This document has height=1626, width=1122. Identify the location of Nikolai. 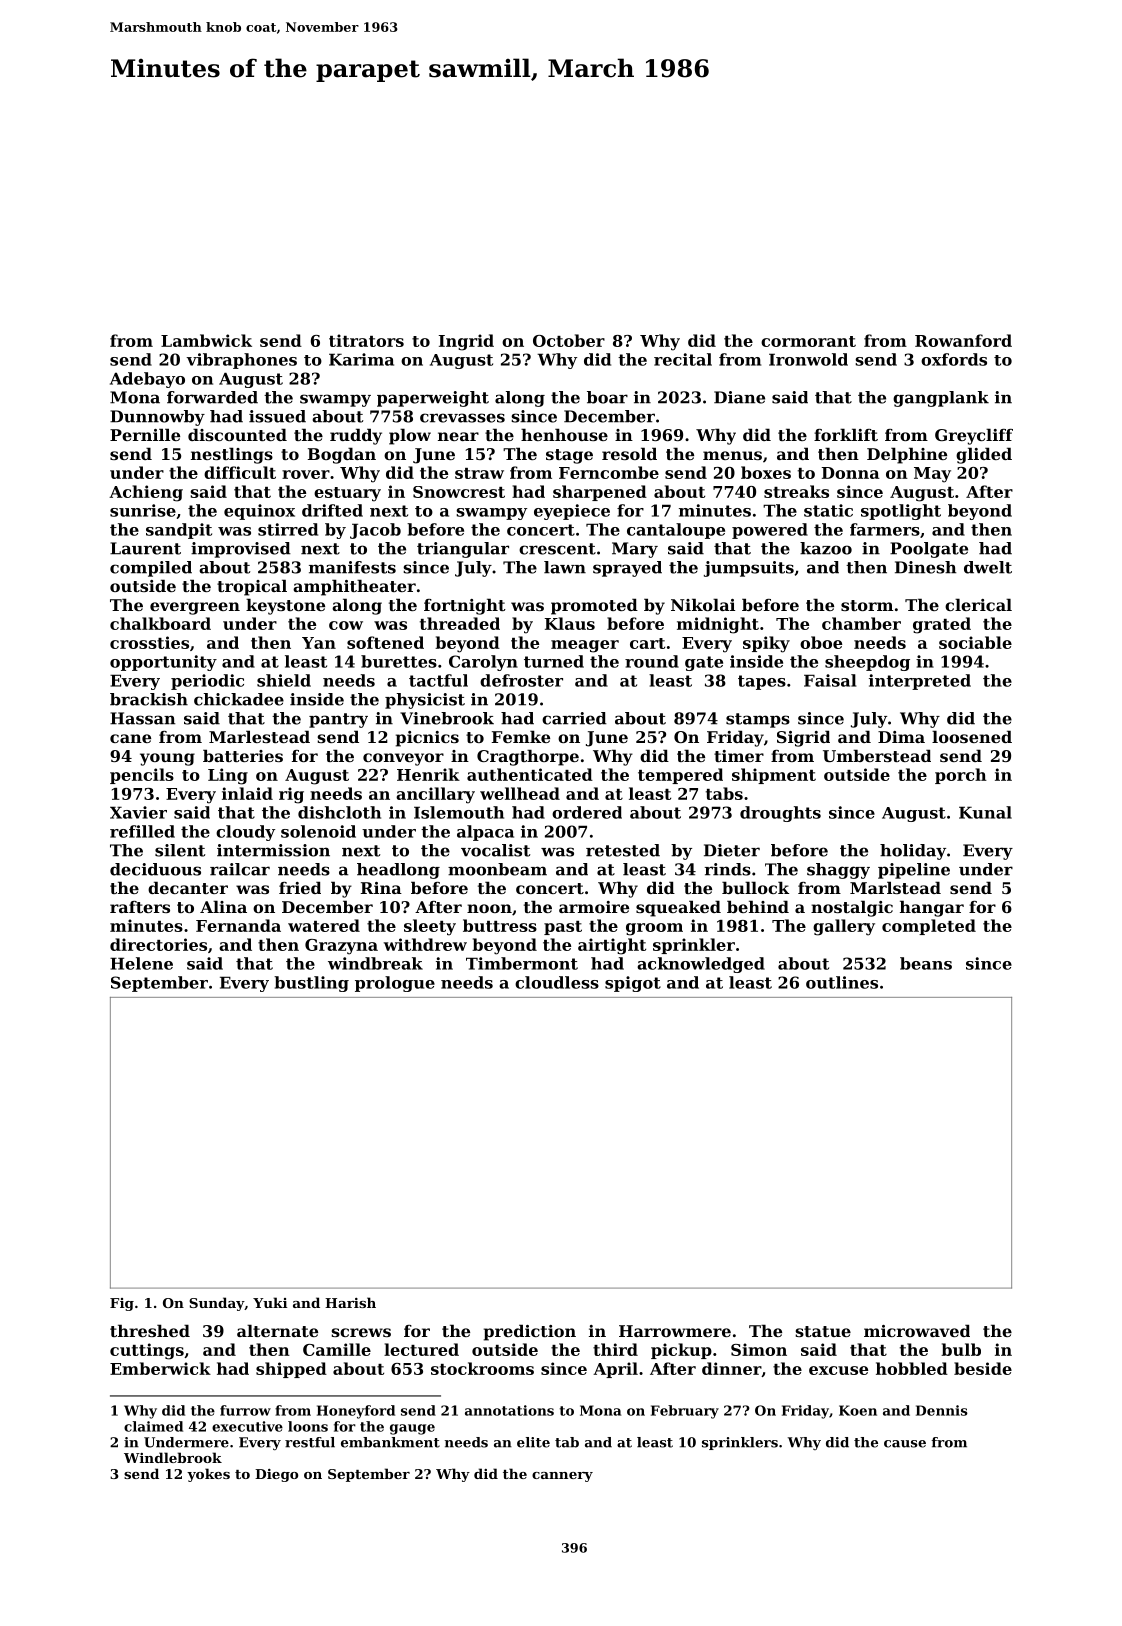
(703, 604).
